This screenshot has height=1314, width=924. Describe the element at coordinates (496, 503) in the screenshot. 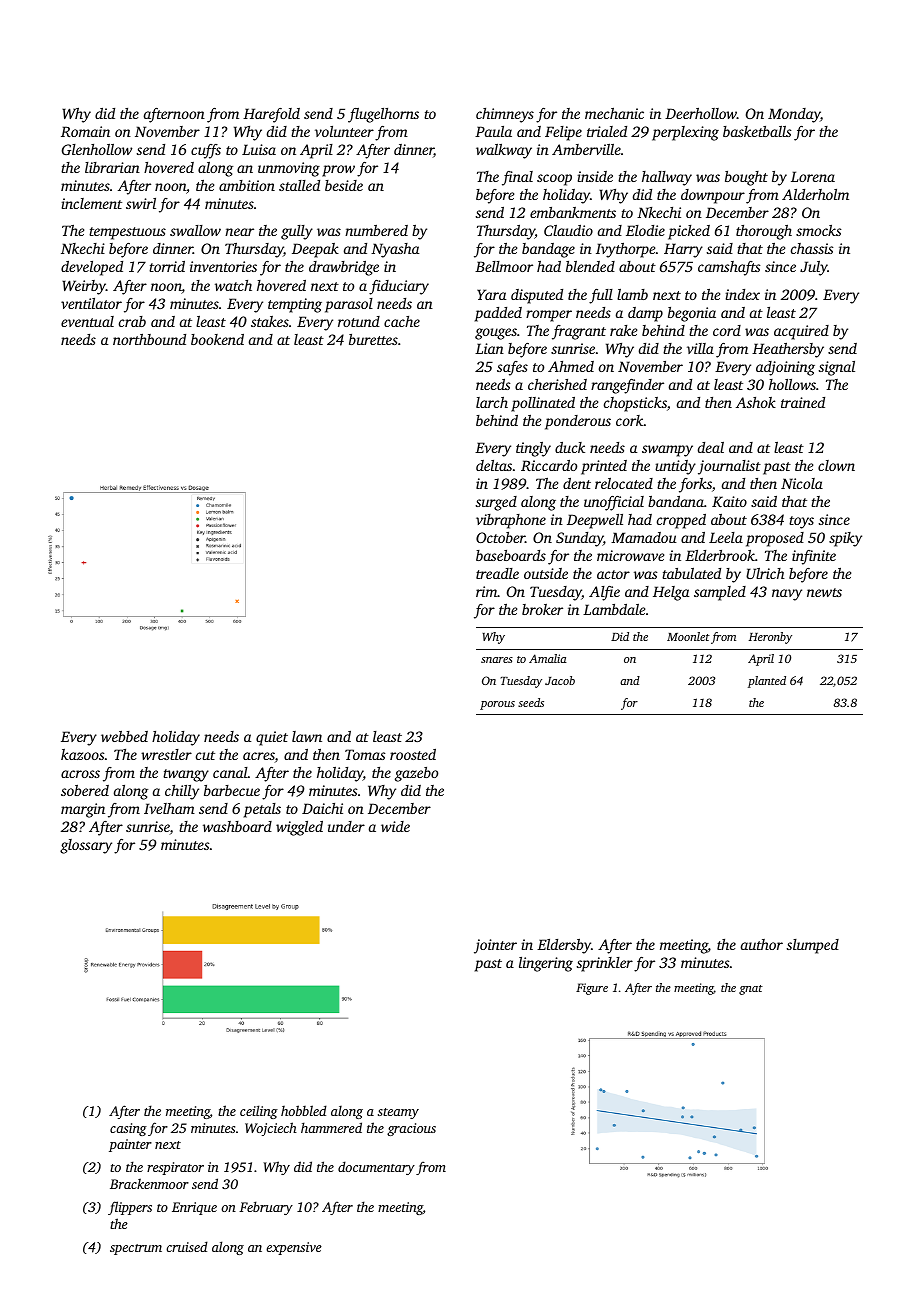

I see `surged` at that location.
